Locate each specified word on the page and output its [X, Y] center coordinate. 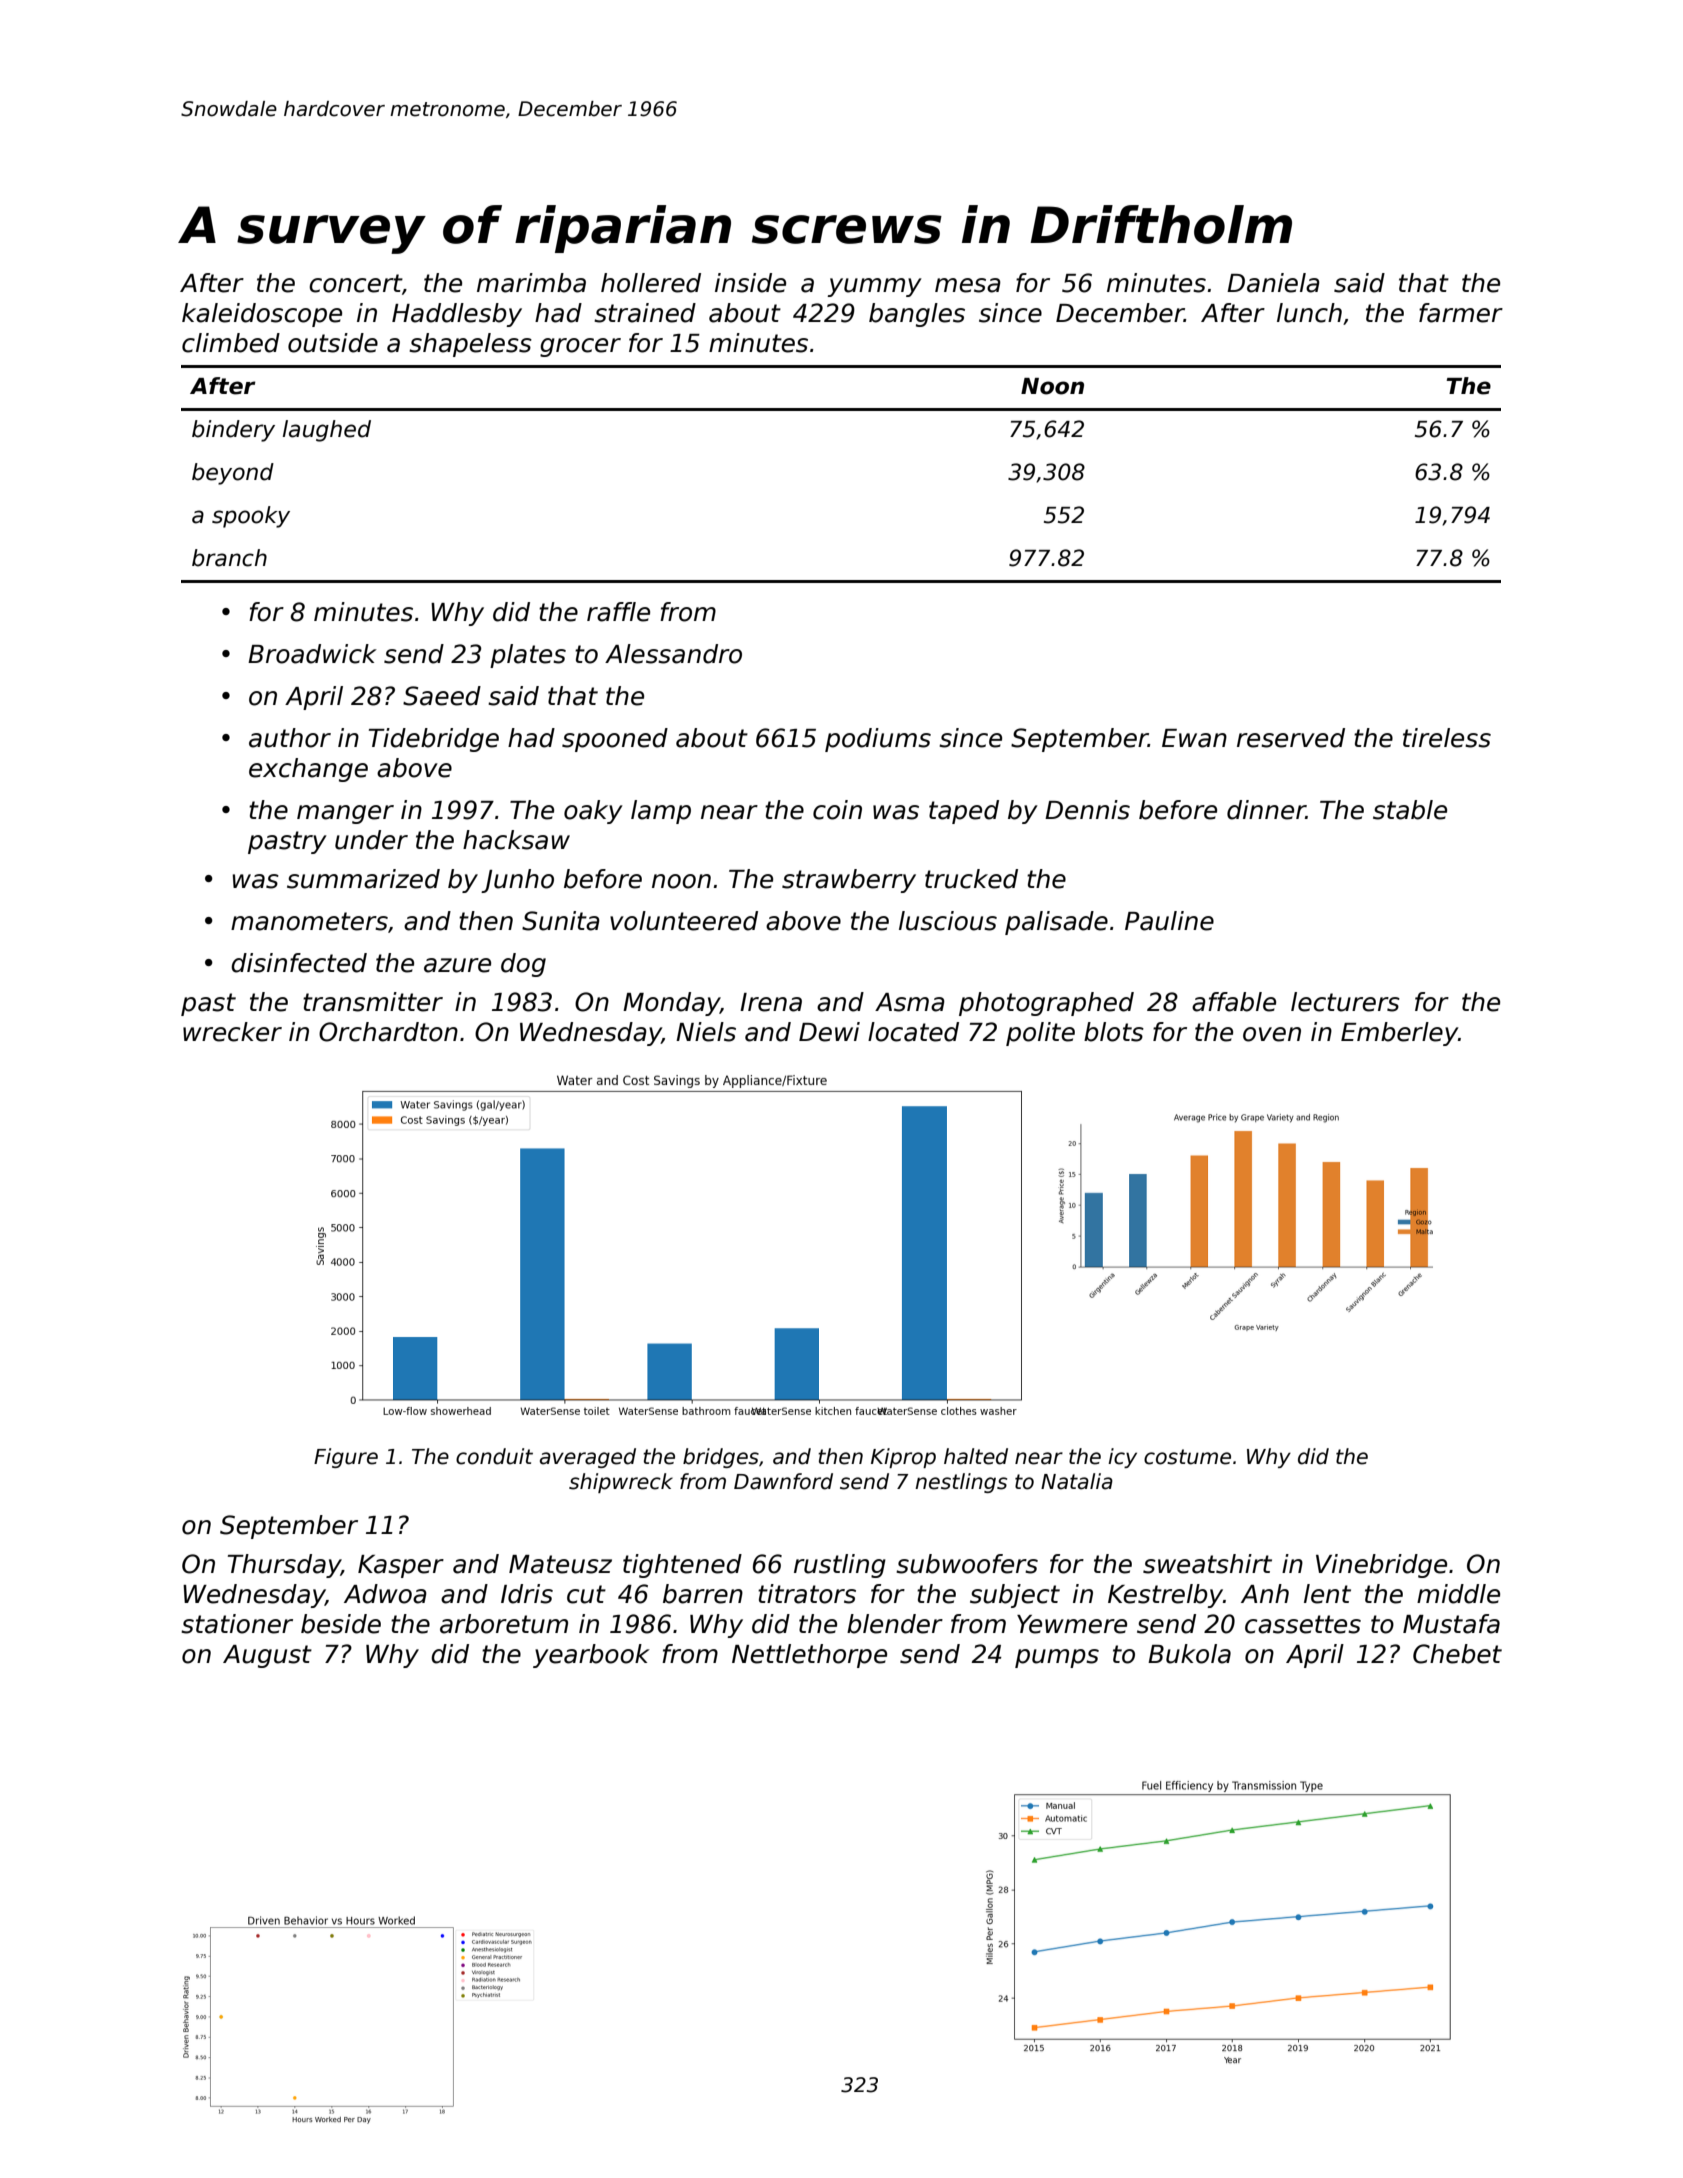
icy [1122, 1458]
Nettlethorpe [809, 1656]
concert [355, 283]
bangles [917, 315]
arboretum [504, 1624]
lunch [1309, 313]
